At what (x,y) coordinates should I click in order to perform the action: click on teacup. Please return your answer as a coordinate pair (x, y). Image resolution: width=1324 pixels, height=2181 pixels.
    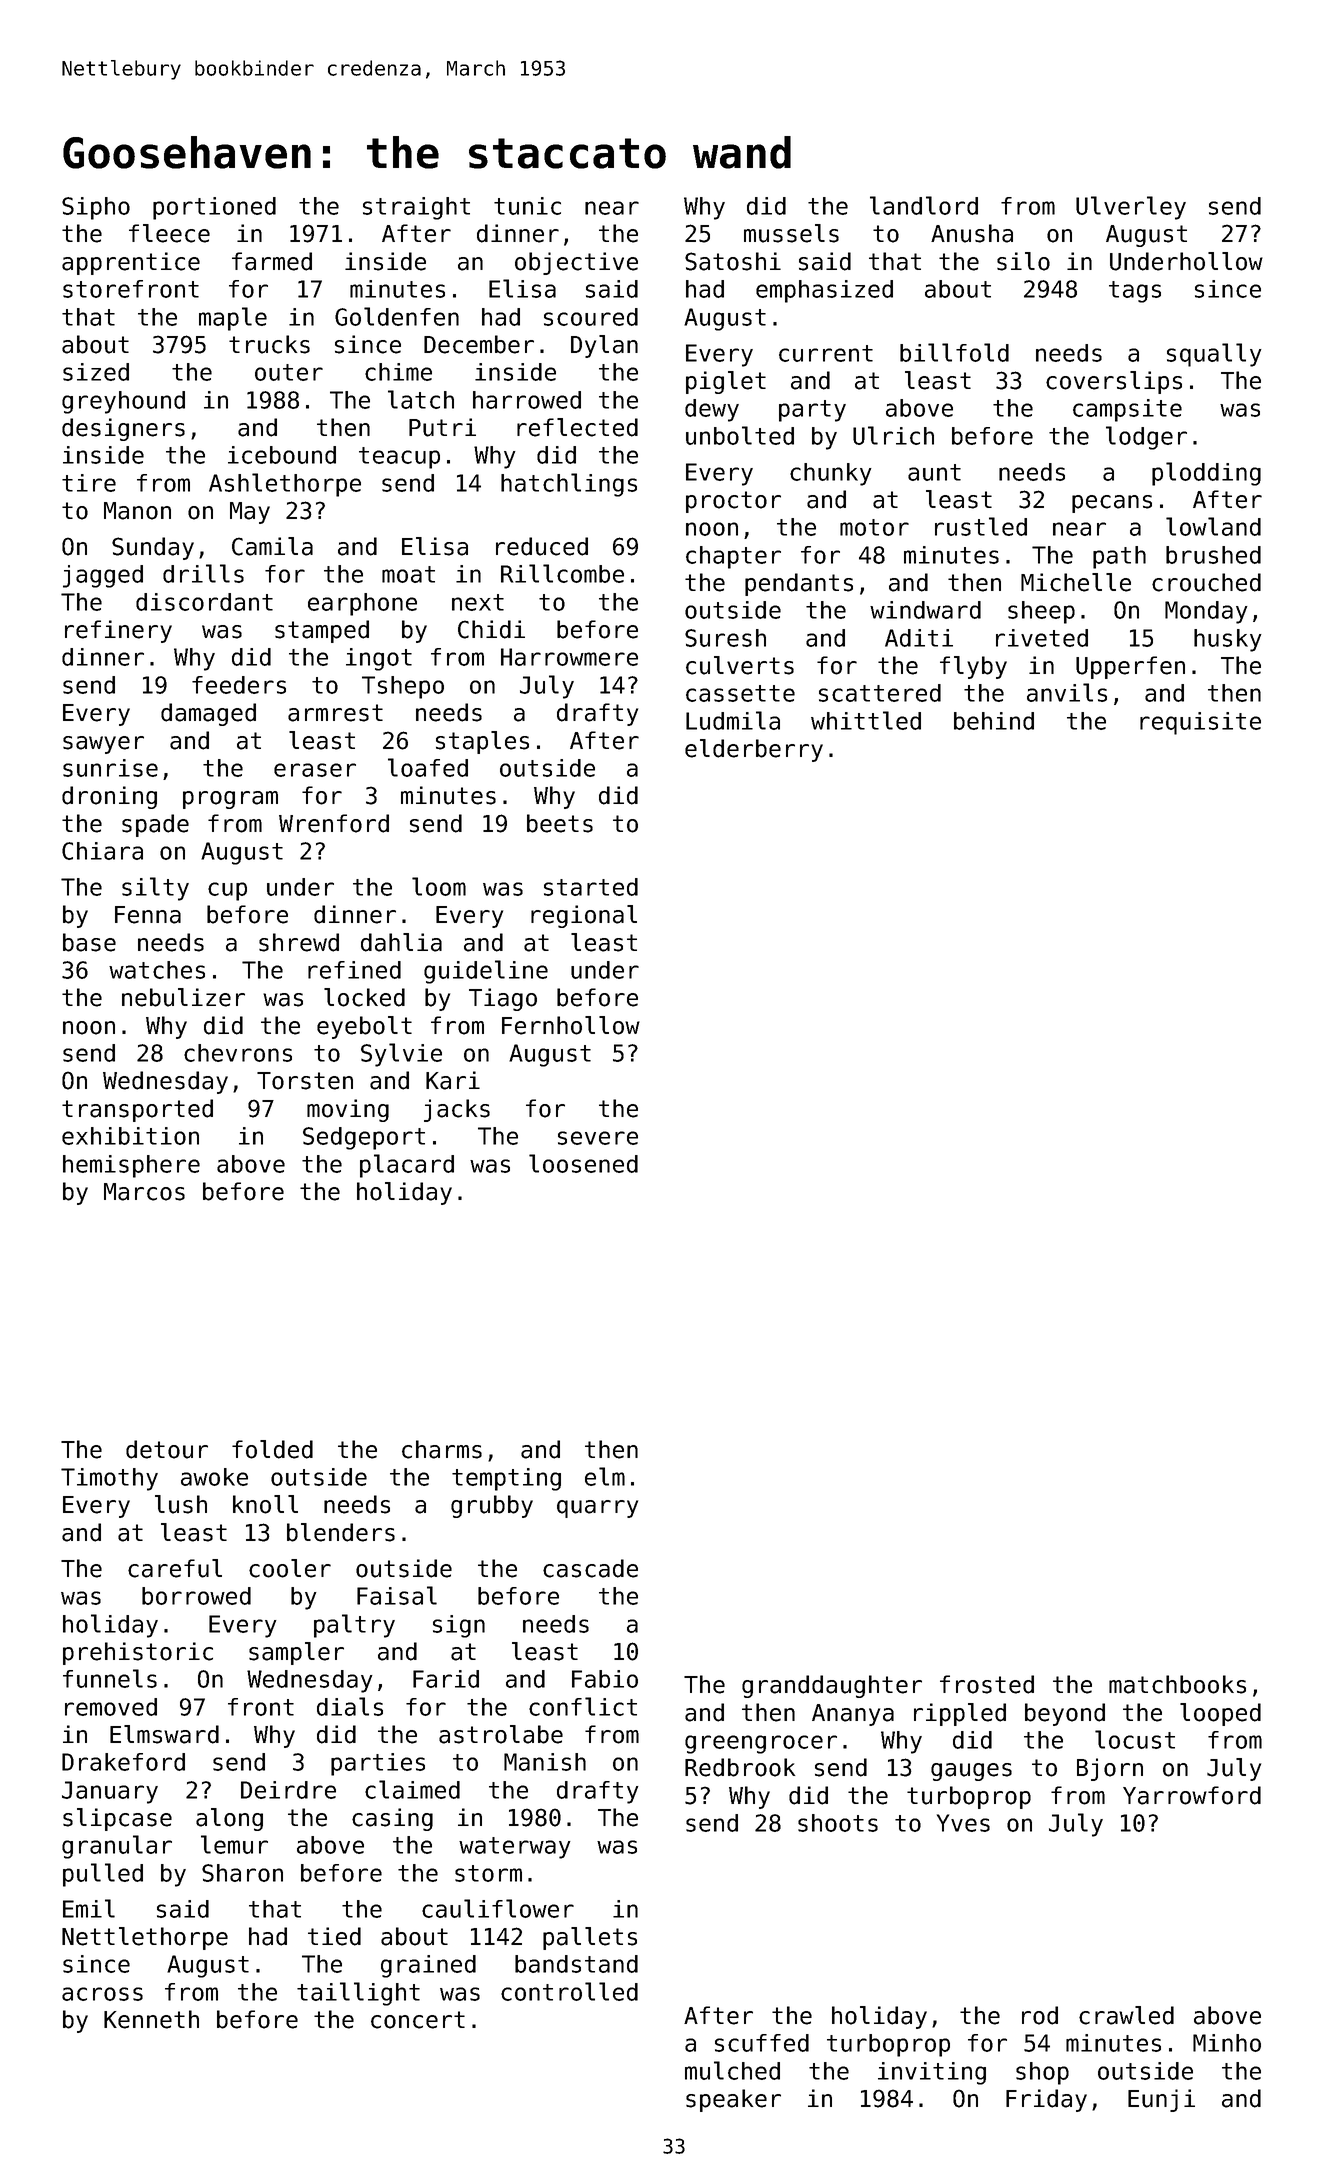
    Looking at the image, I should click on (399, 458).
